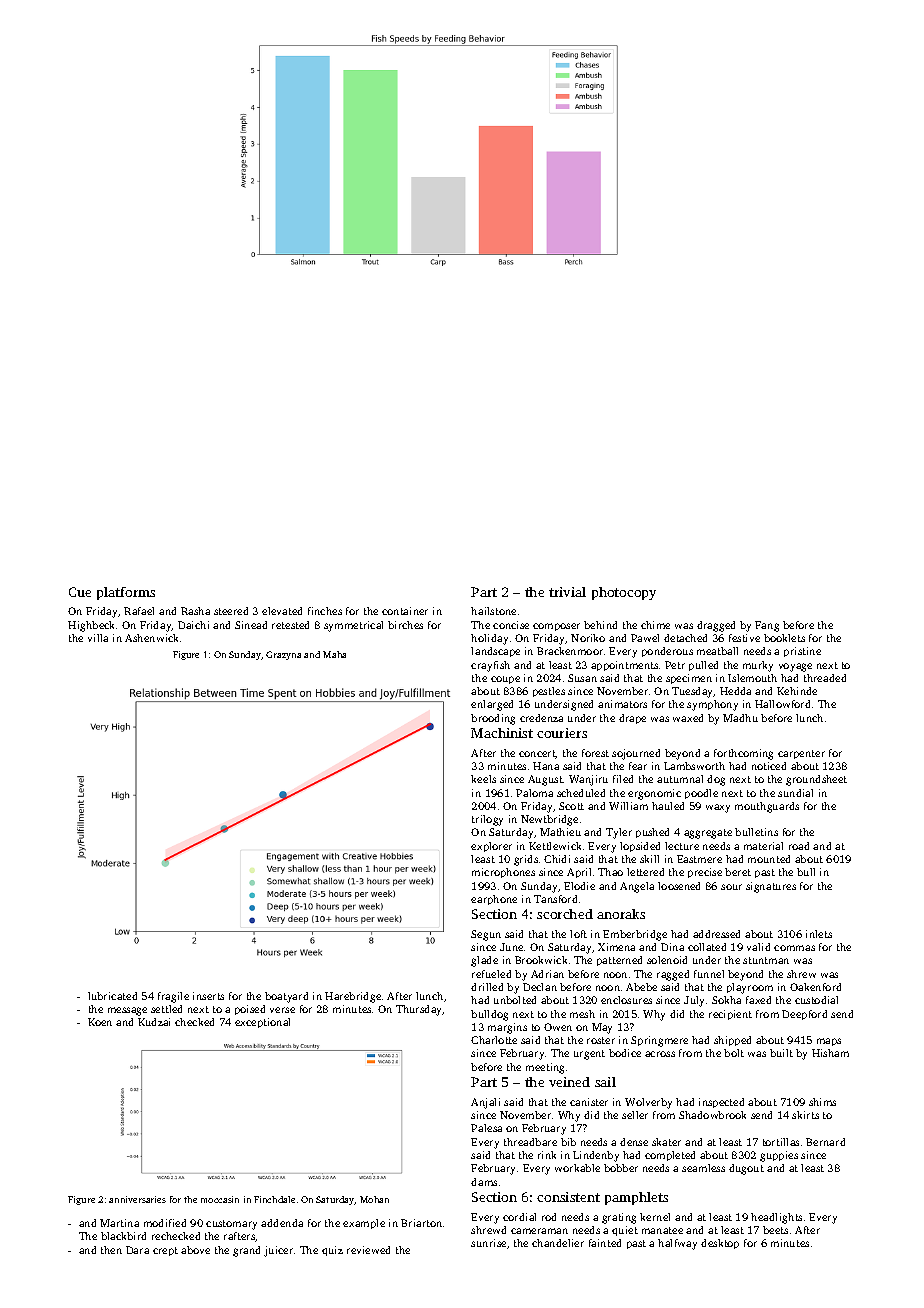 Image resolution: width=924 pixels, height=1308 pixels. Describe the element at coordinates (816, 1000) in the document. I see `custodial` at that location.
